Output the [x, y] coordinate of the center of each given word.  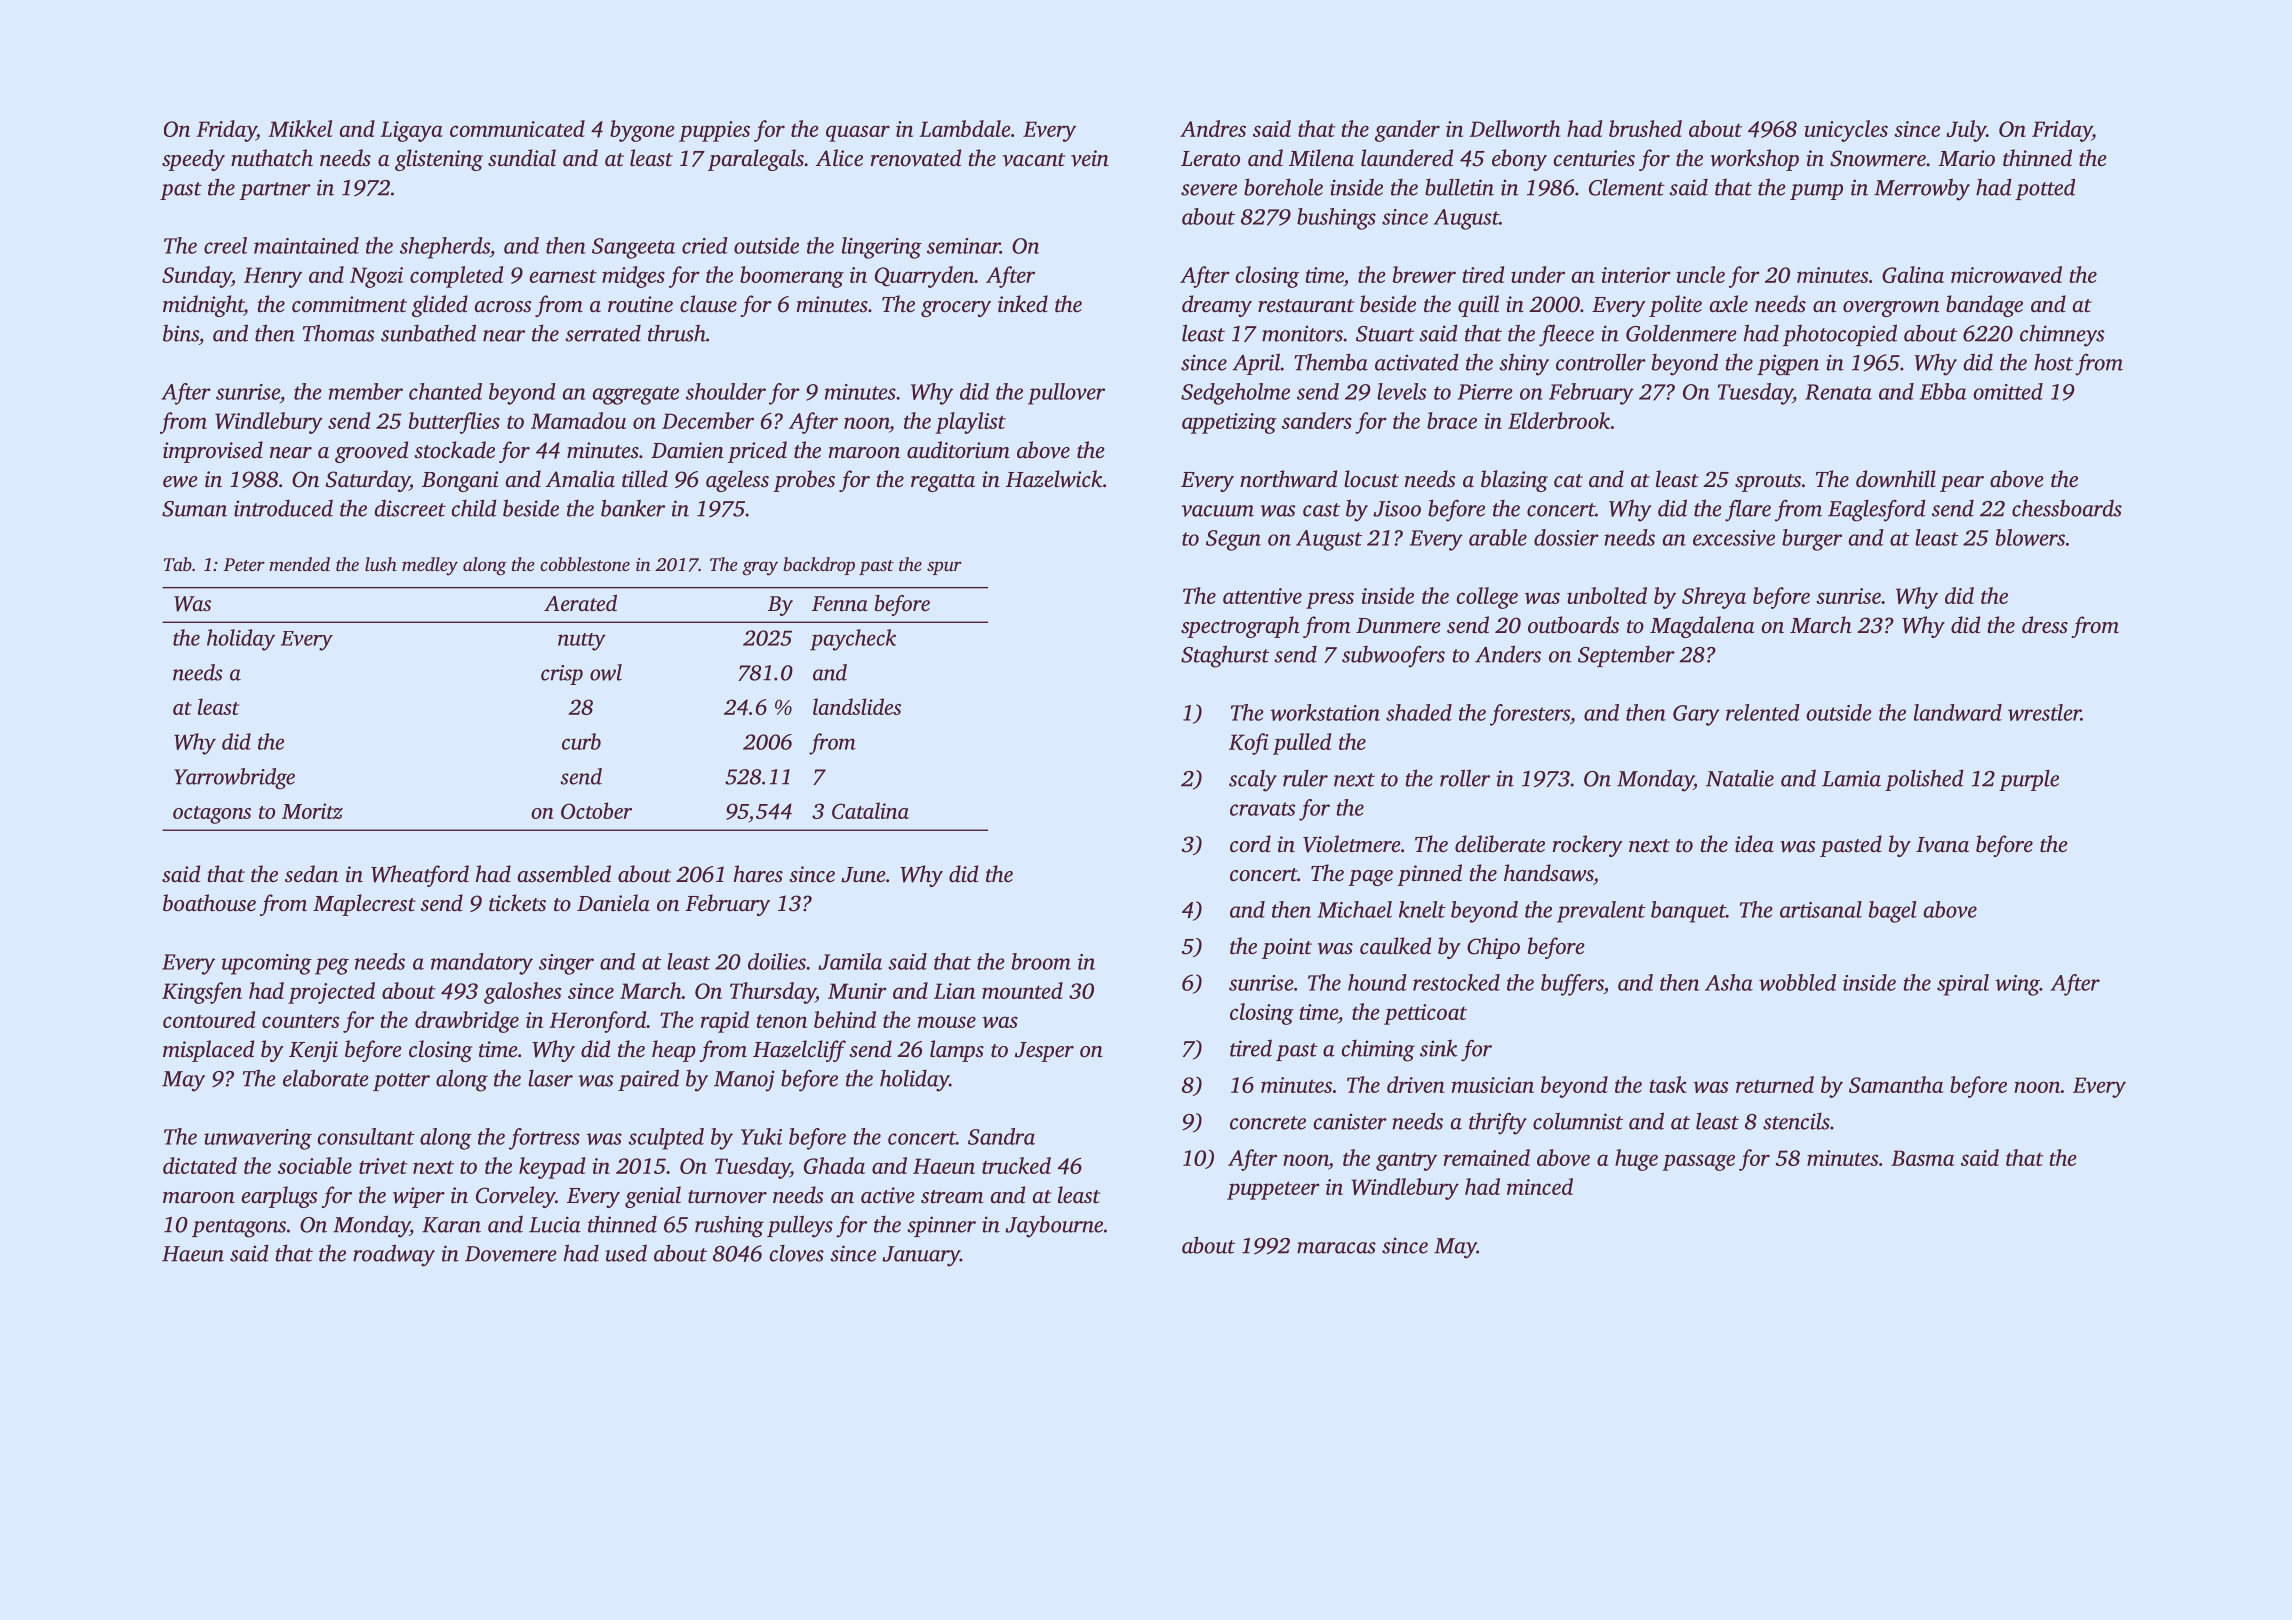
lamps [957, 1051]
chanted [445, 391]
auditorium [958, 450]
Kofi [1249, 744]
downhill [1896, 479]
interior [1636, 275]
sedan [311, 874]
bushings [1336, 219]
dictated [200, 1165]
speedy [193, 160]
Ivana [1942, 845]
